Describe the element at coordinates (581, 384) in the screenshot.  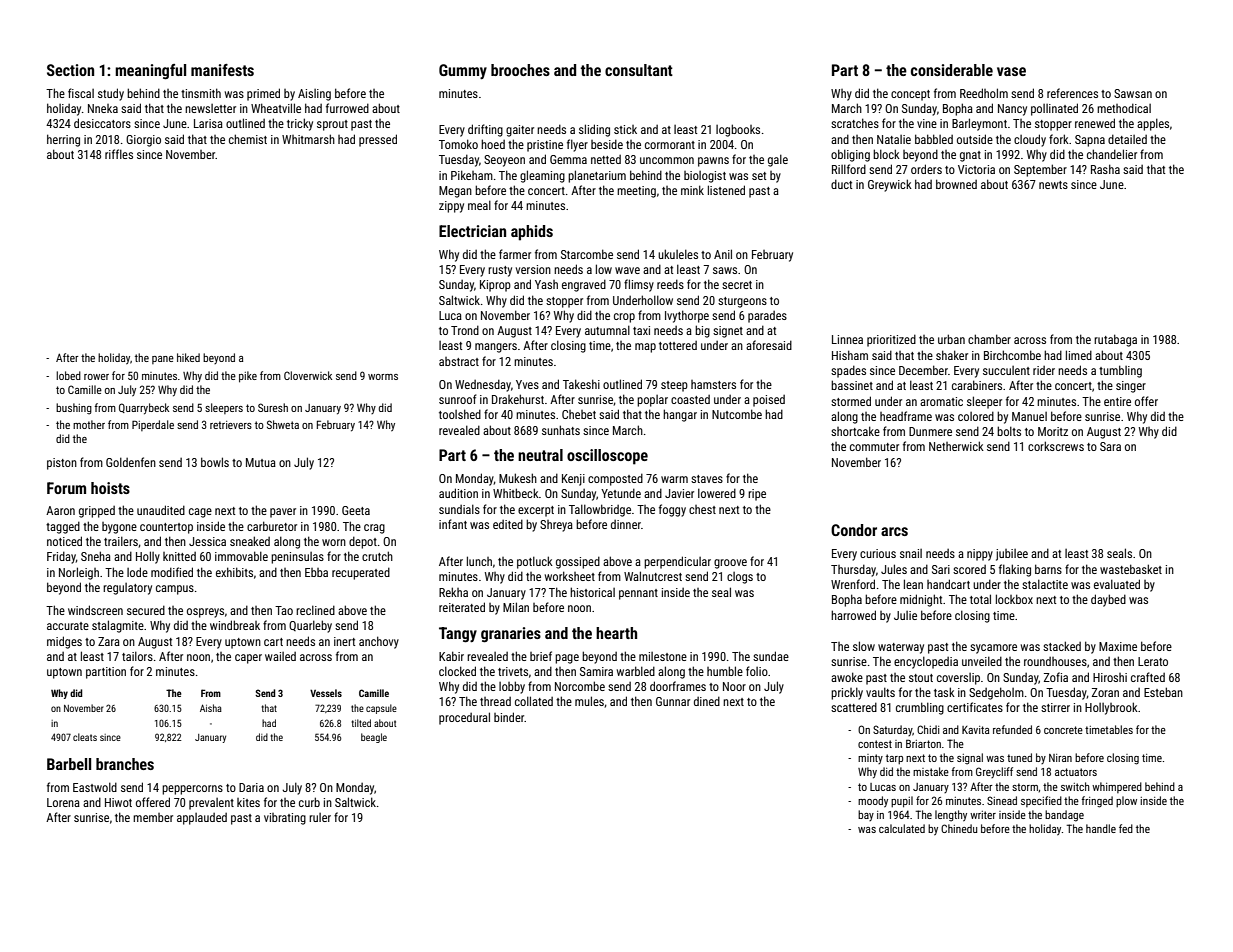
I see `Takeshi` at that location.
